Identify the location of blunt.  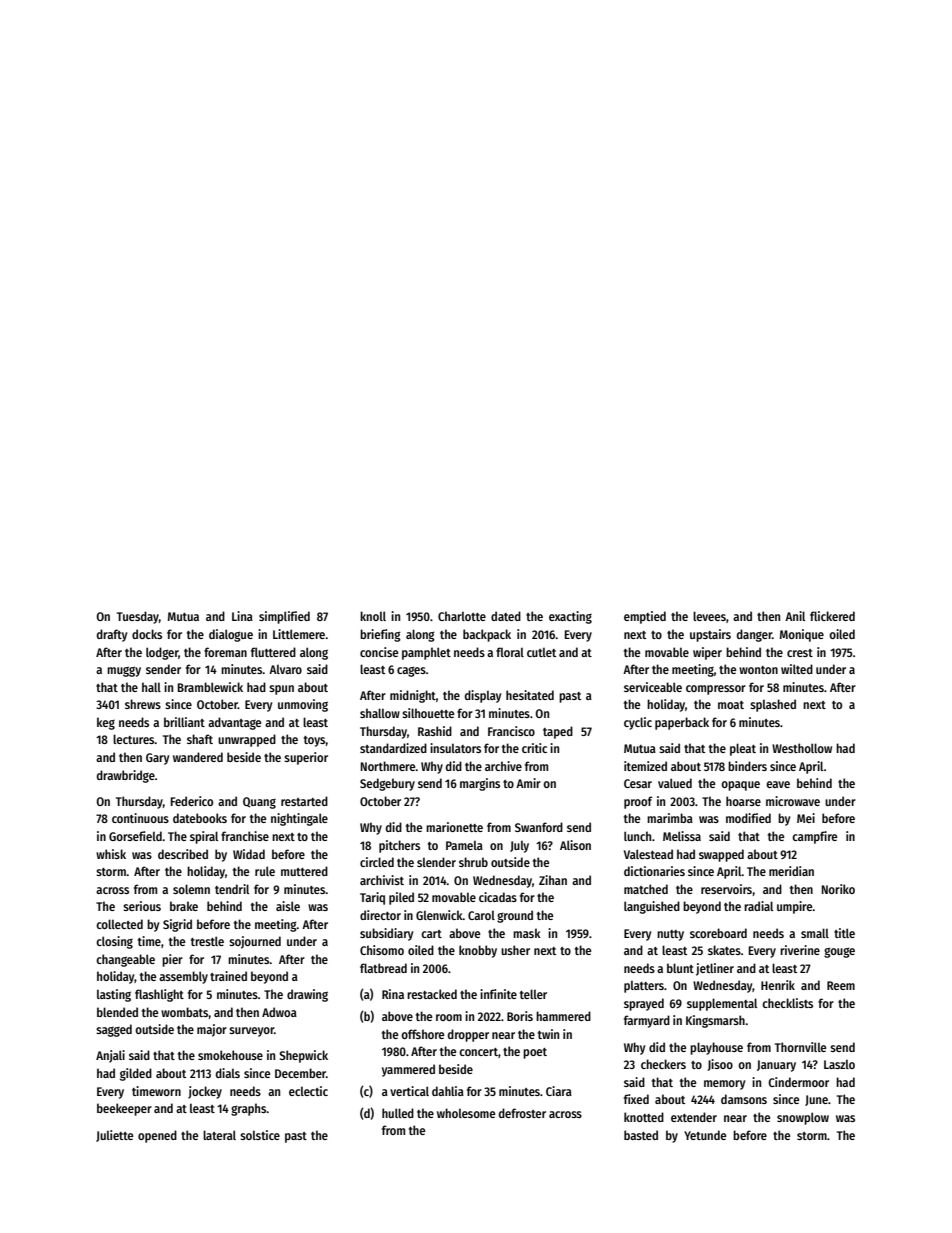
(680, 968).
